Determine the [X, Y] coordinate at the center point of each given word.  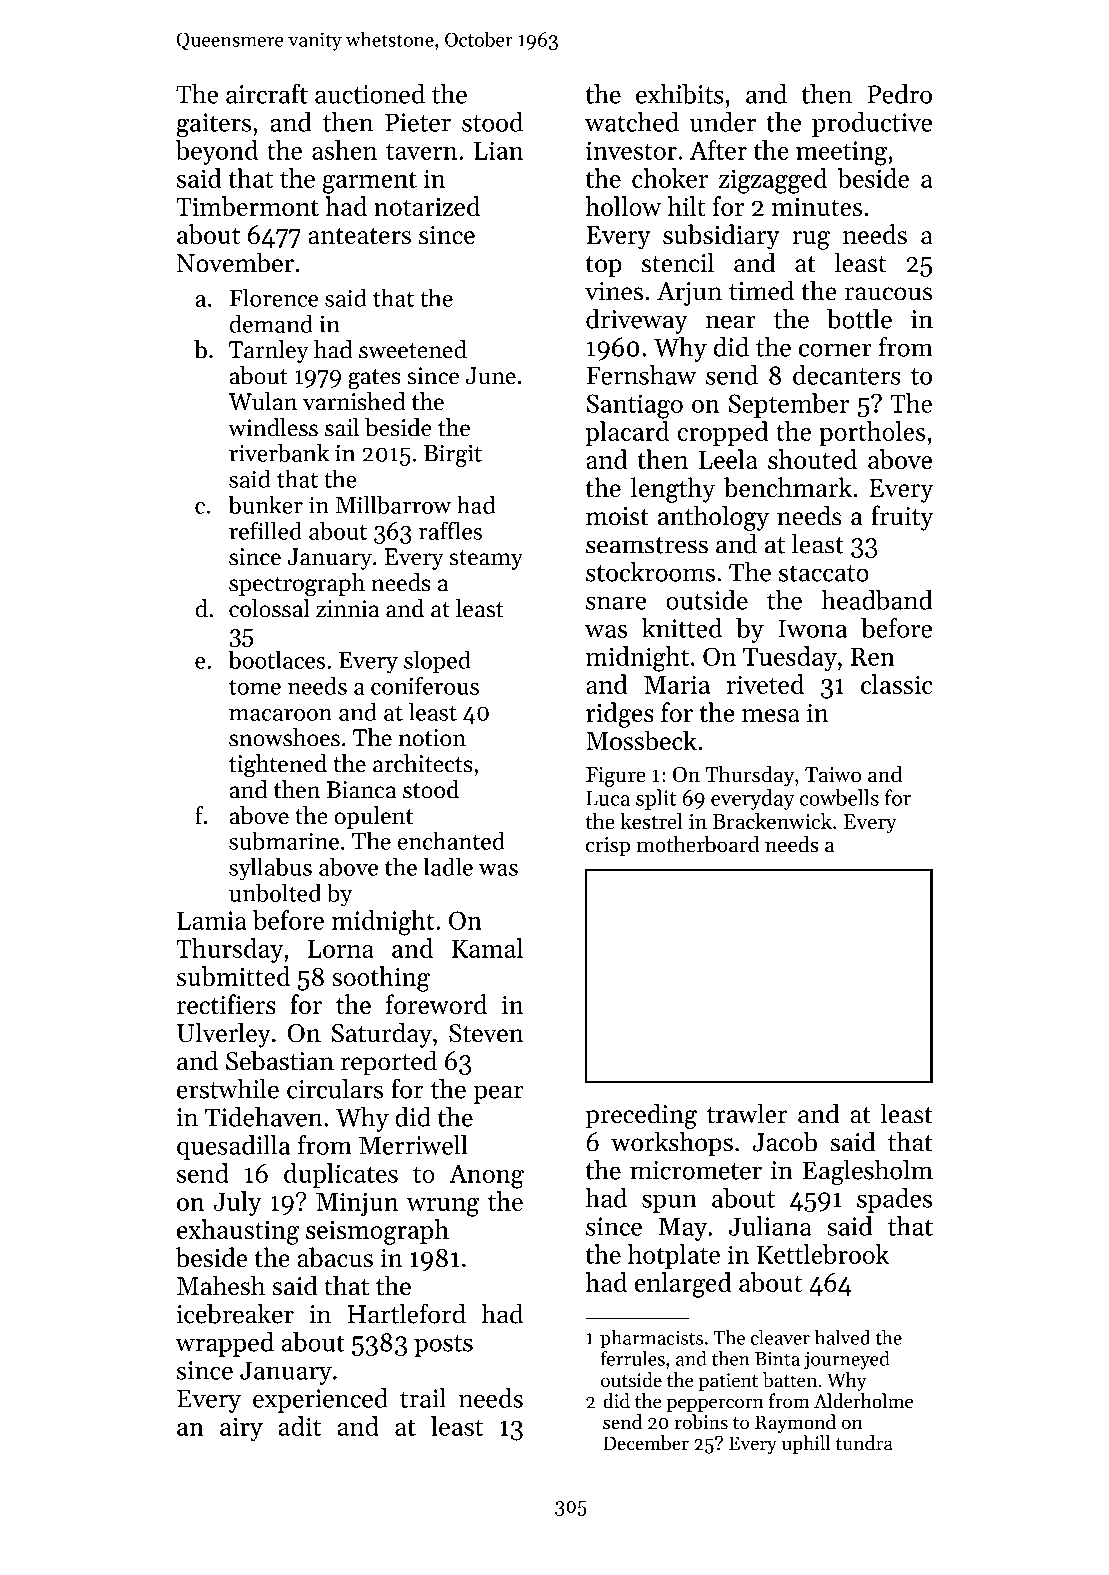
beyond [217, 152]
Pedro [899, 94]
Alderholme [863, 1401]
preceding [641, 1116]
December [646, 1443]
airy [241, 1429]
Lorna [341, 949]
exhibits [680, 94]
